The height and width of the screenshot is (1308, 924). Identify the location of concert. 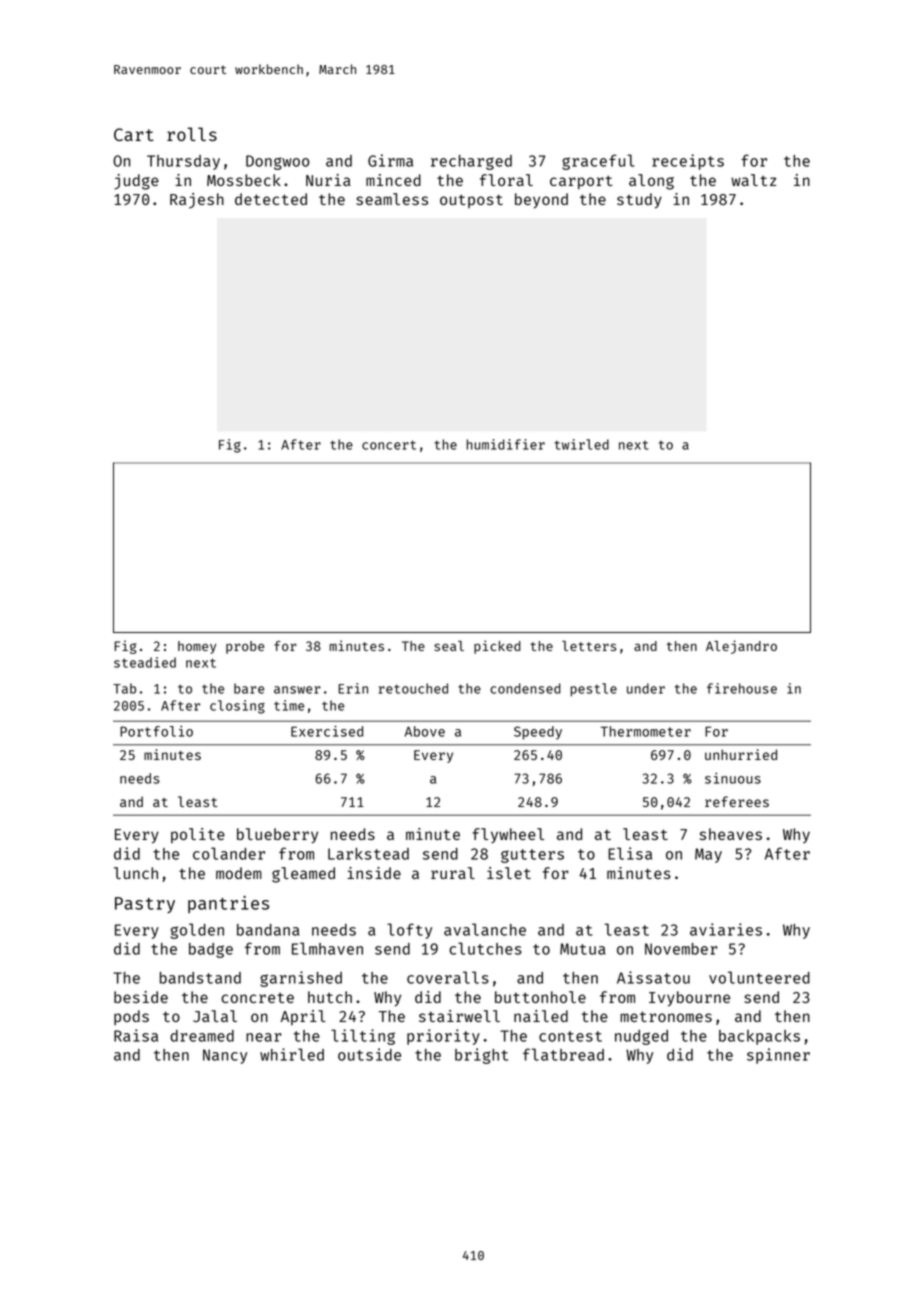
(389, 445).
